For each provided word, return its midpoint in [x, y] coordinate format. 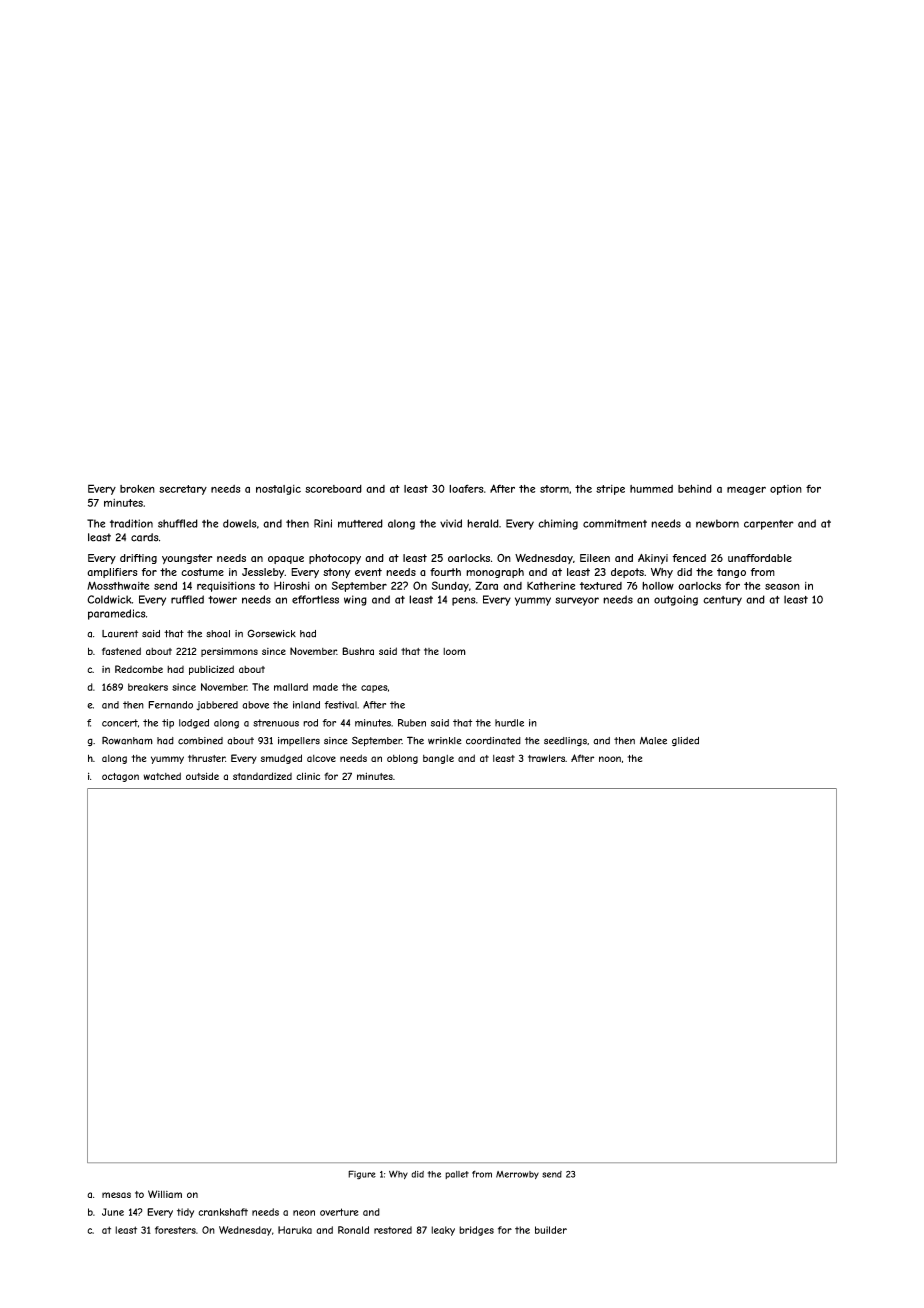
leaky [443, 1231]
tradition [131, 523]
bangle [438, 759]
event [368, 572]
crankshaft [223, 1212]
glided [685, 741]
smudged [281, 759]
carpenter [769, 525]
